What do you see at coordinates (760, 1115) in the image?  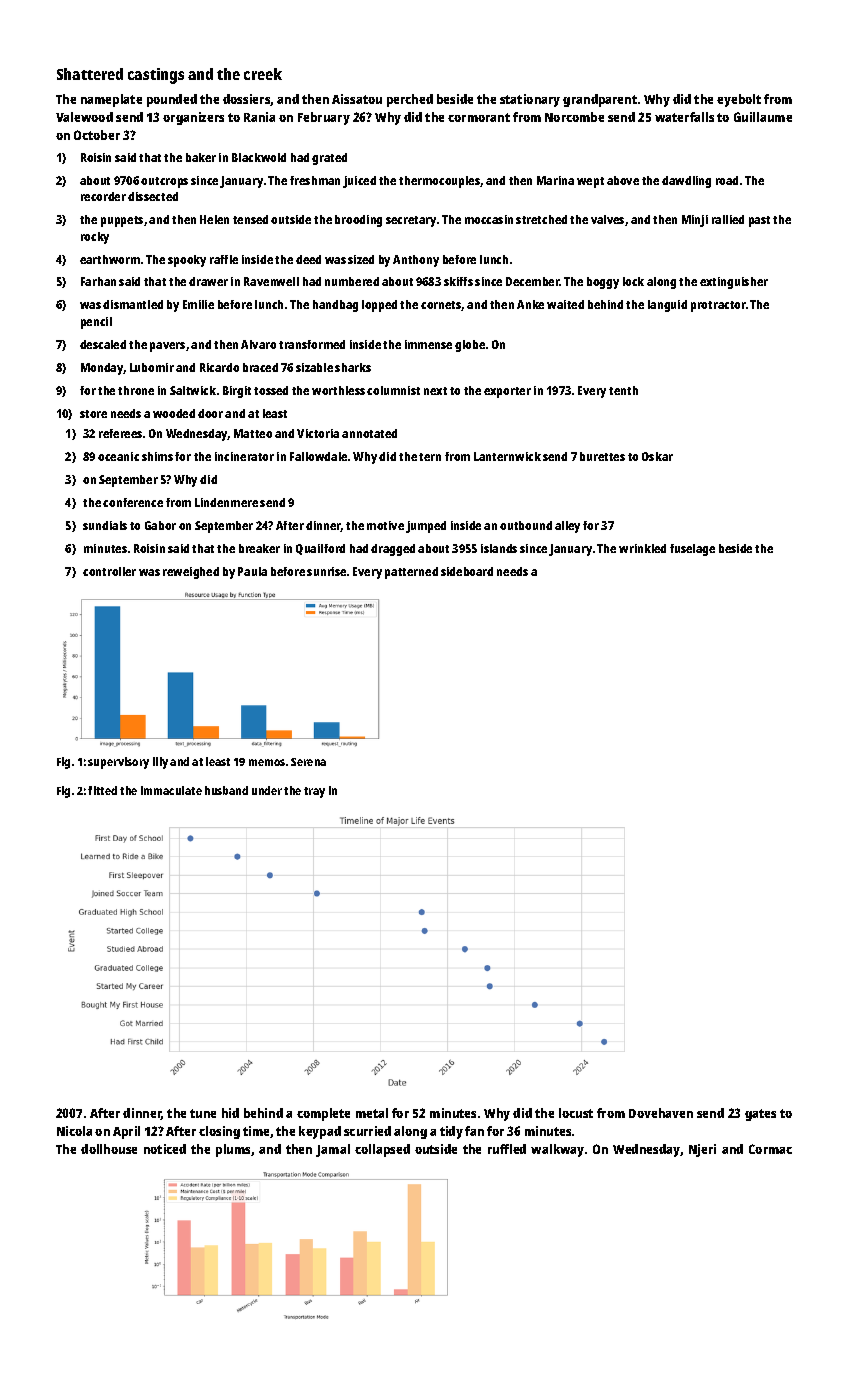 I see `gates` at bounding box center [760, 1115].
